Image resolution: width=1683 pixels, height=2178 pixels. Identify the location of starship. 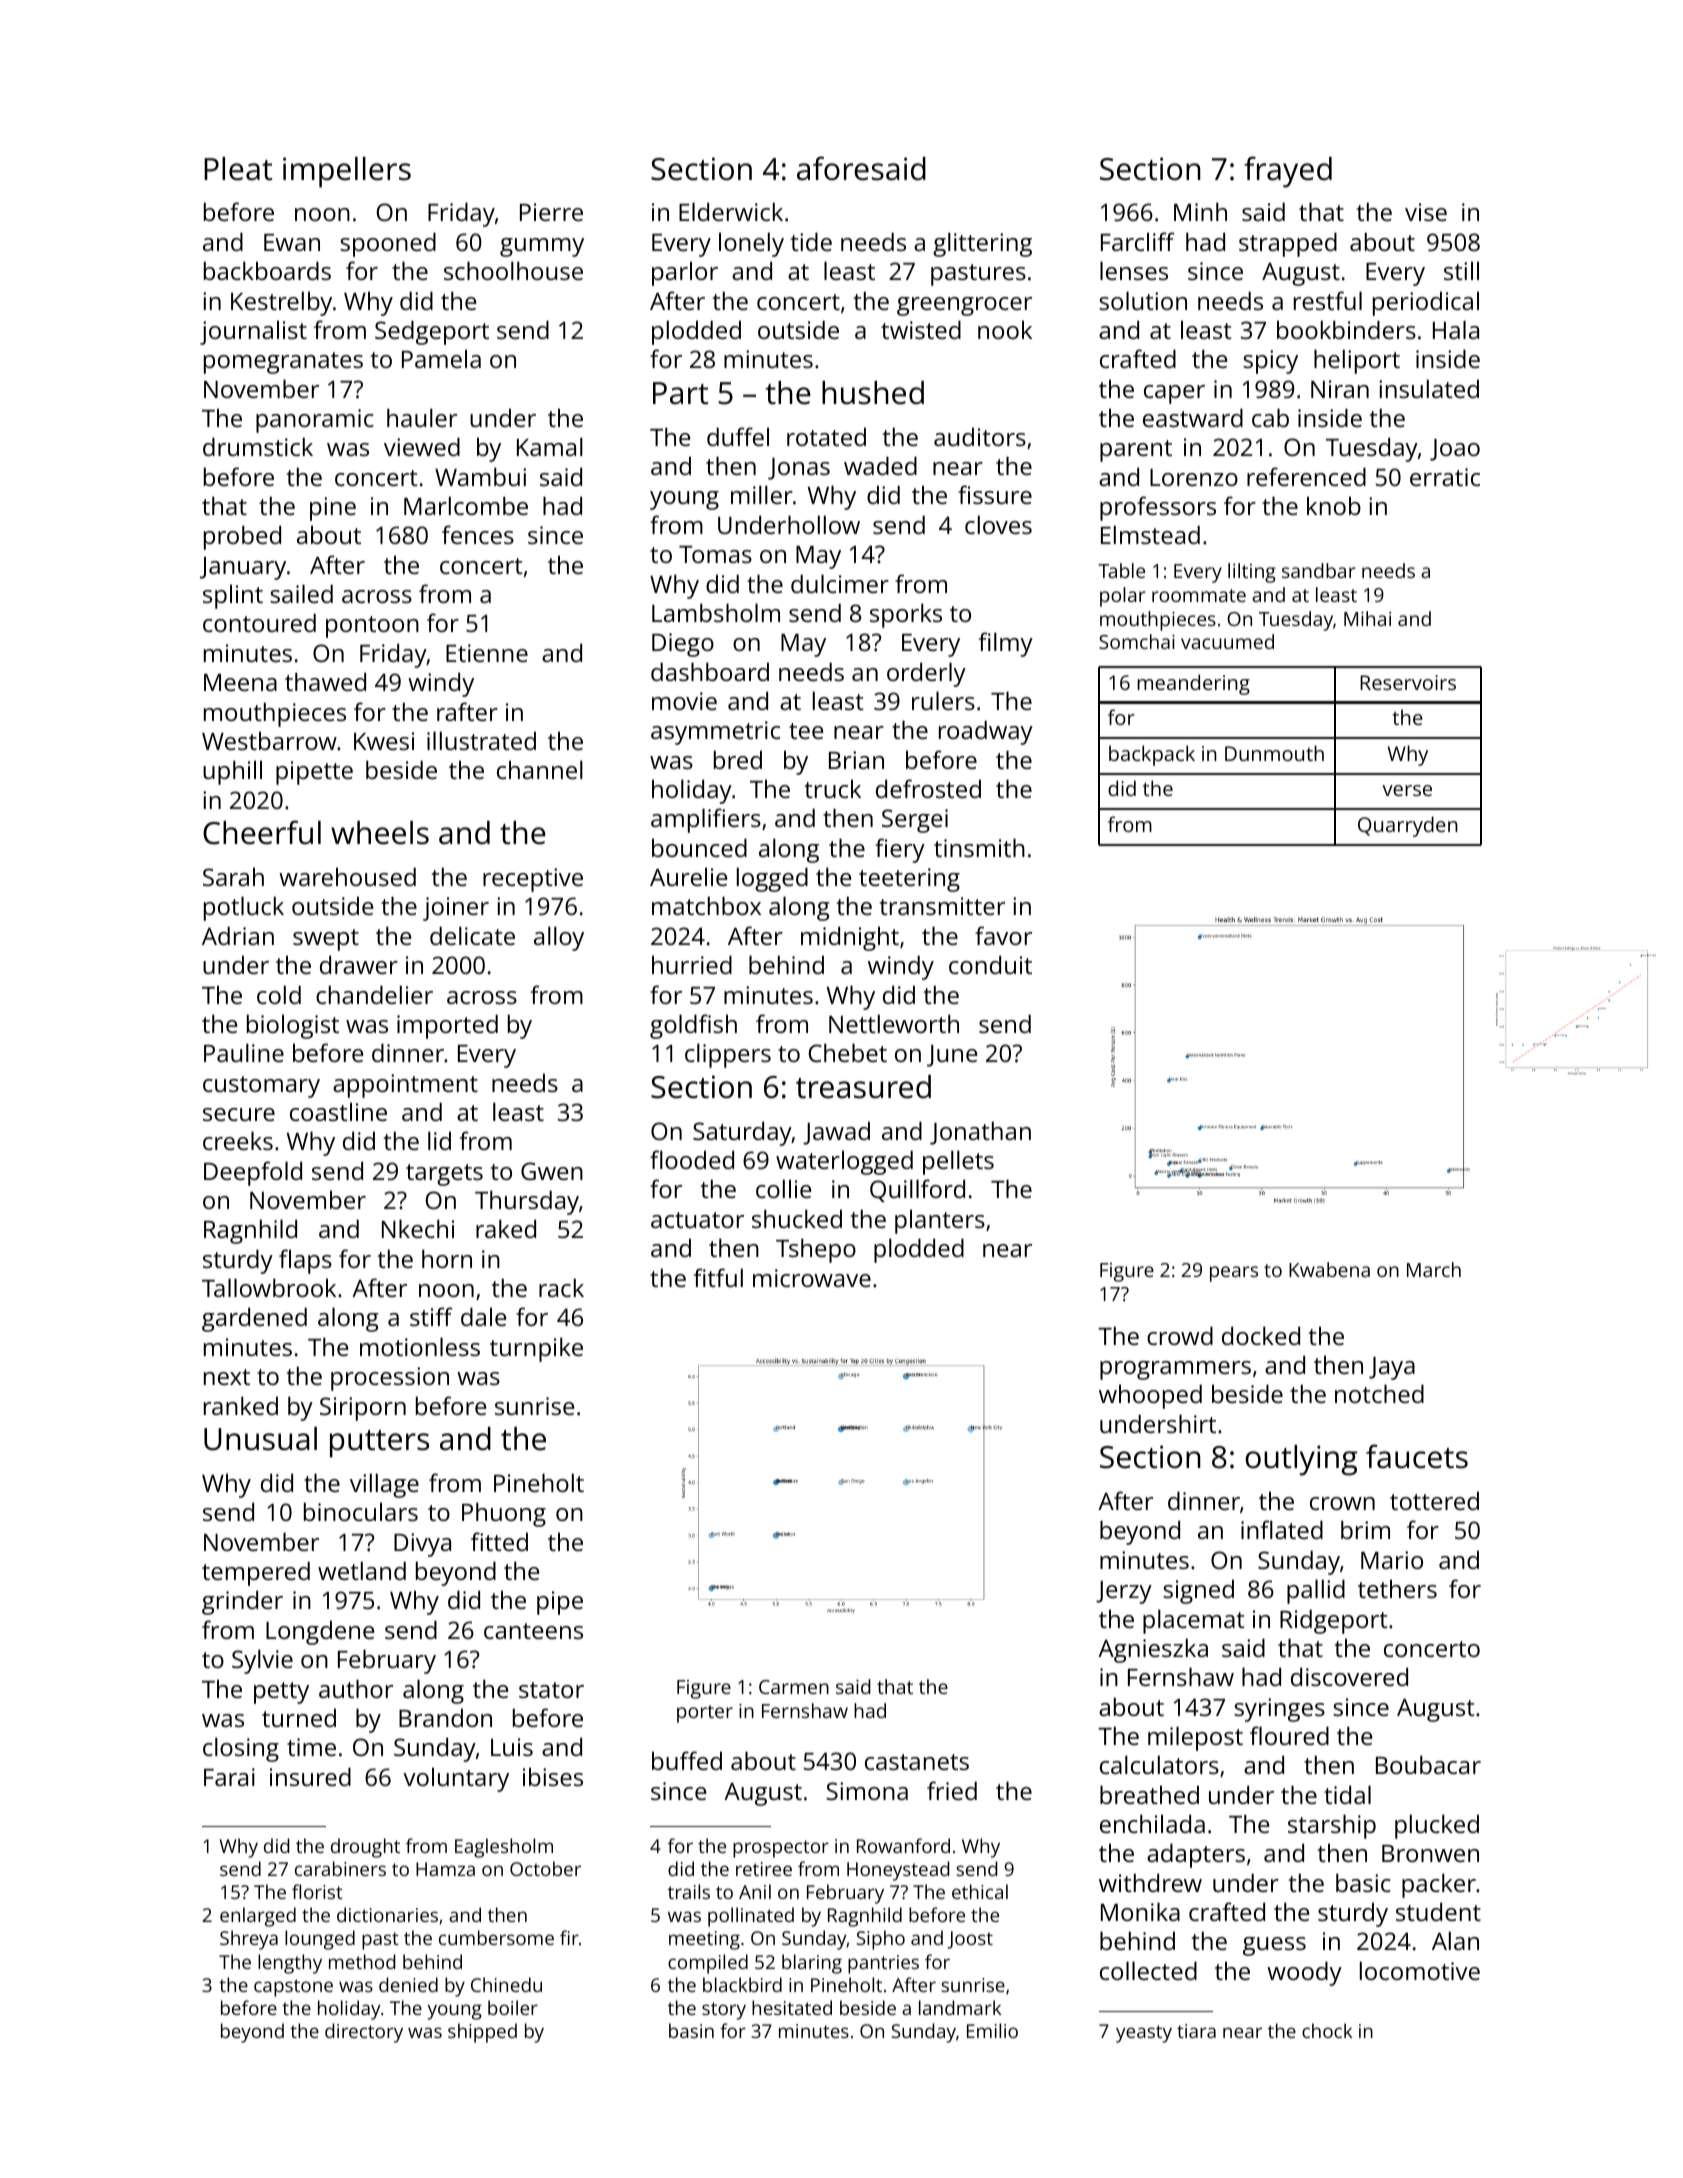
(1332, 1826).
